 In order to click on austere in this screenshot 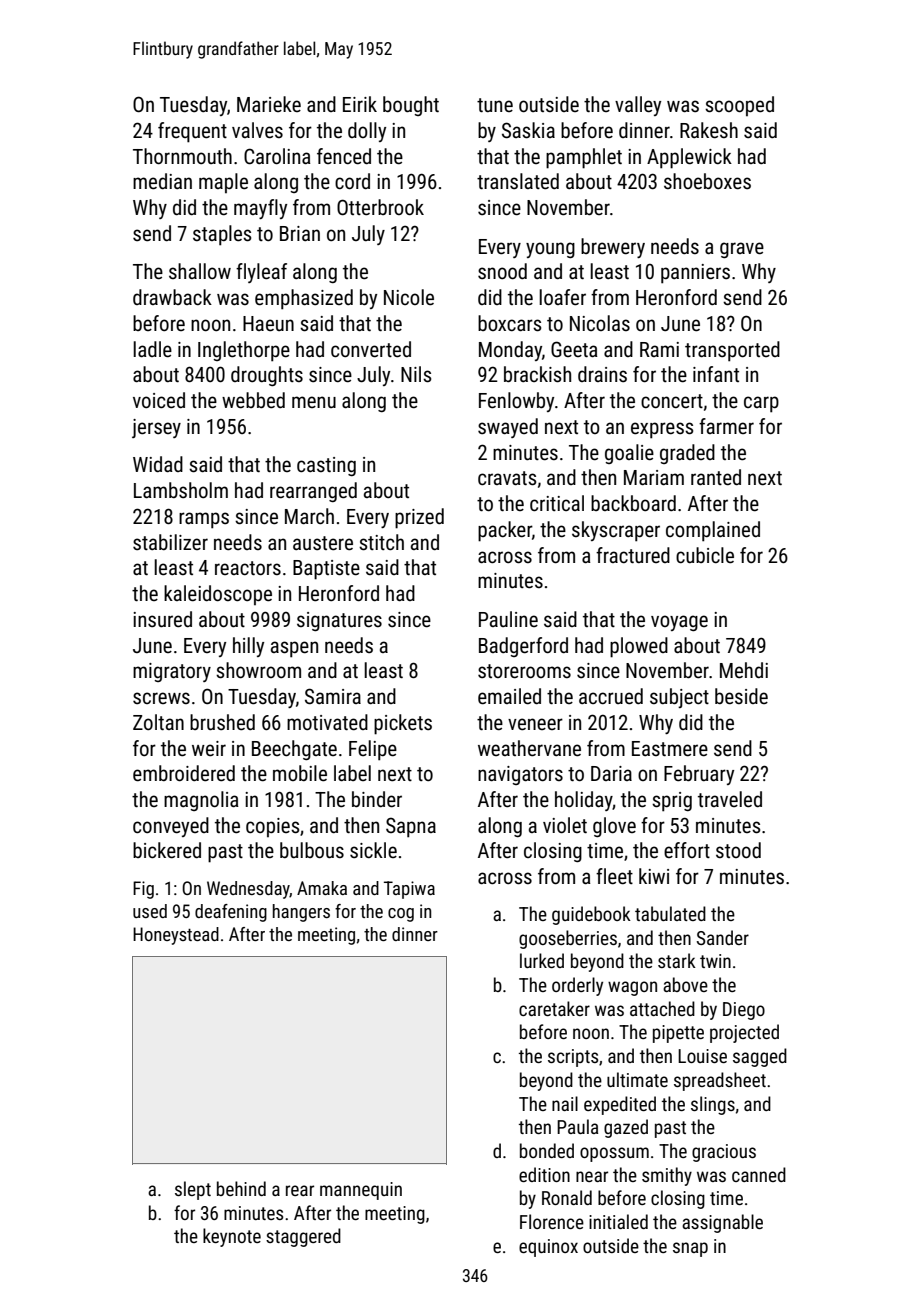, I will do `click(323, 543)`.
